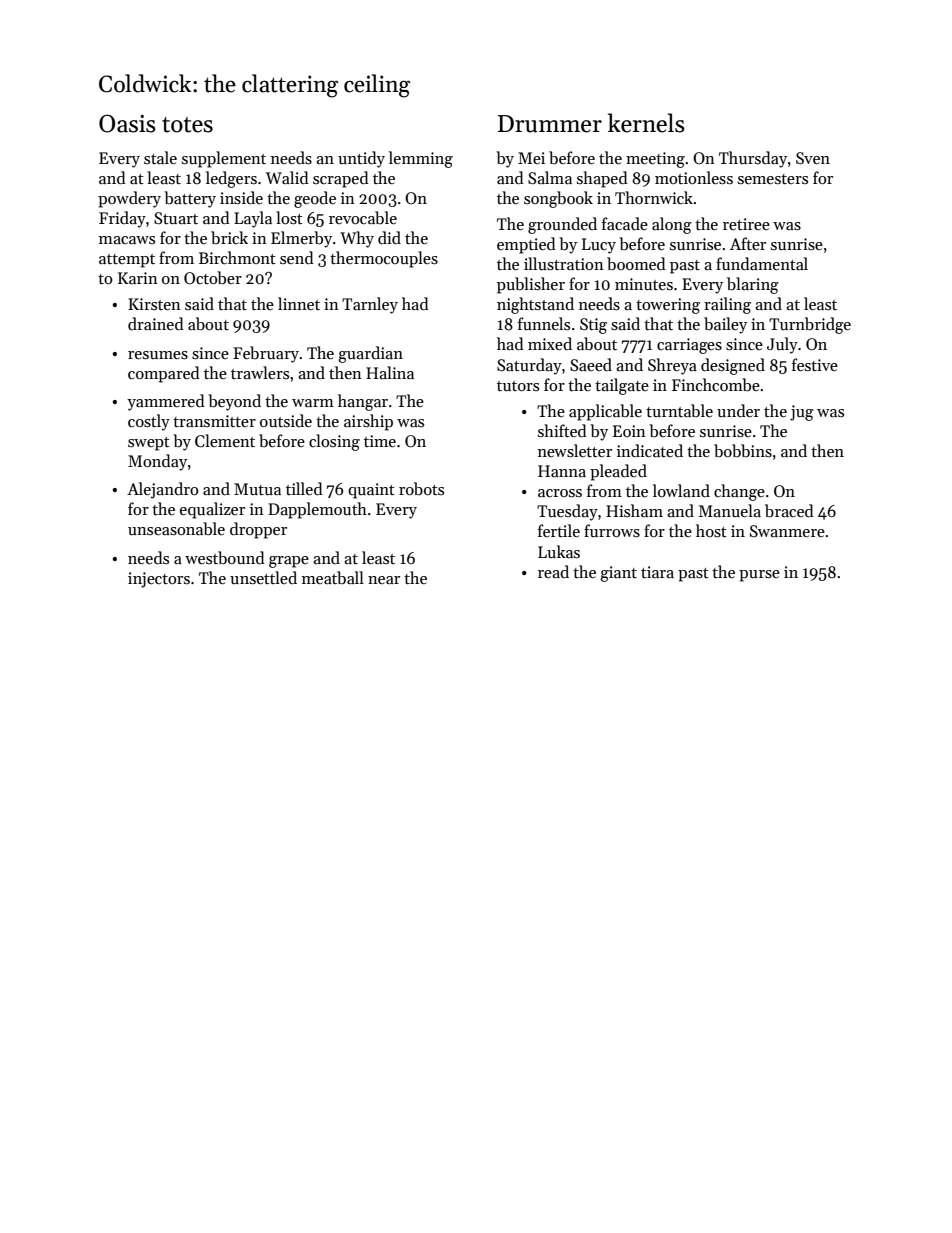  I want to click on hangar, so click(363, 402).
